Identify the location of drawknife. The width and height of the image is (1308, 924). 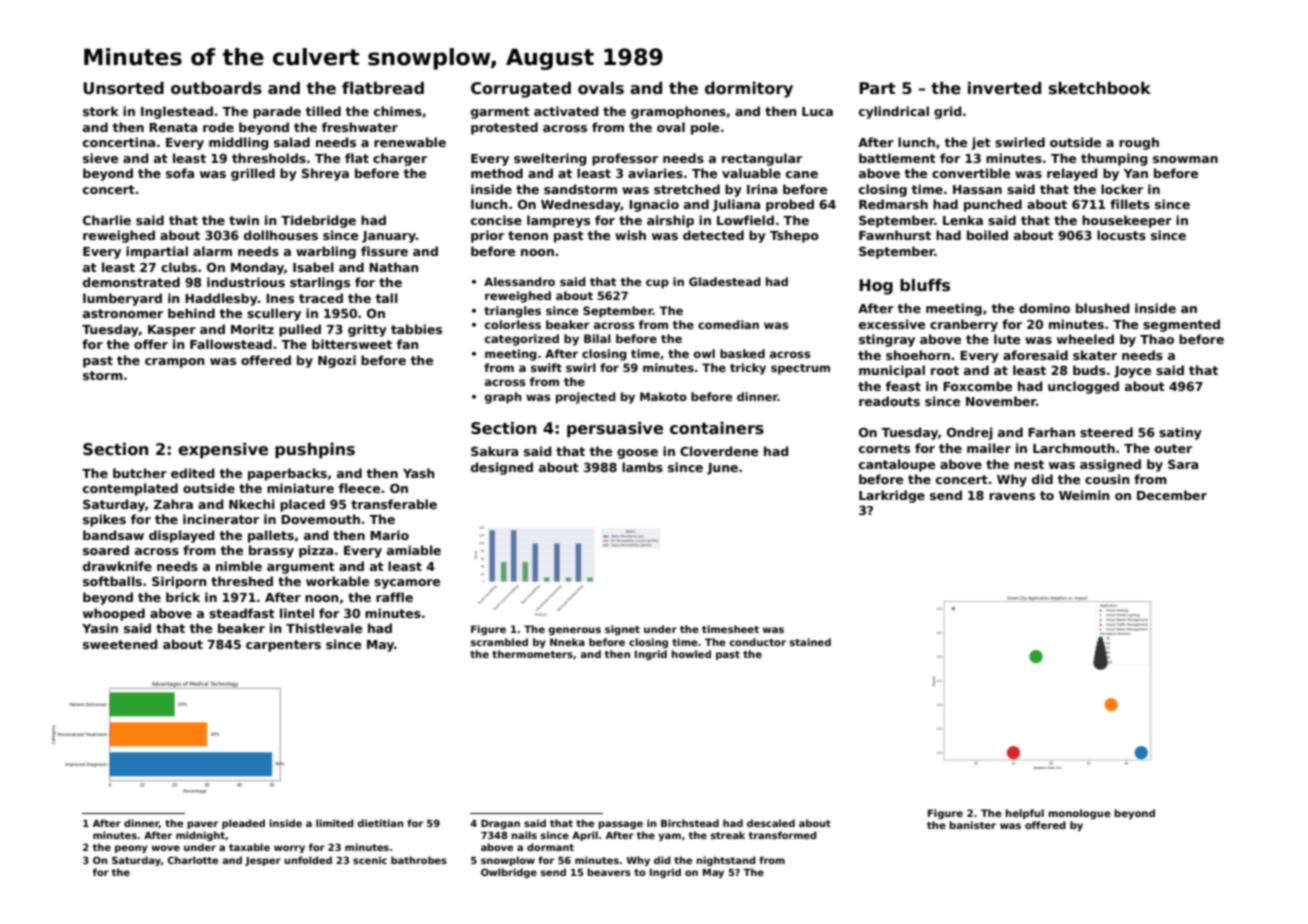
(117, 566).
